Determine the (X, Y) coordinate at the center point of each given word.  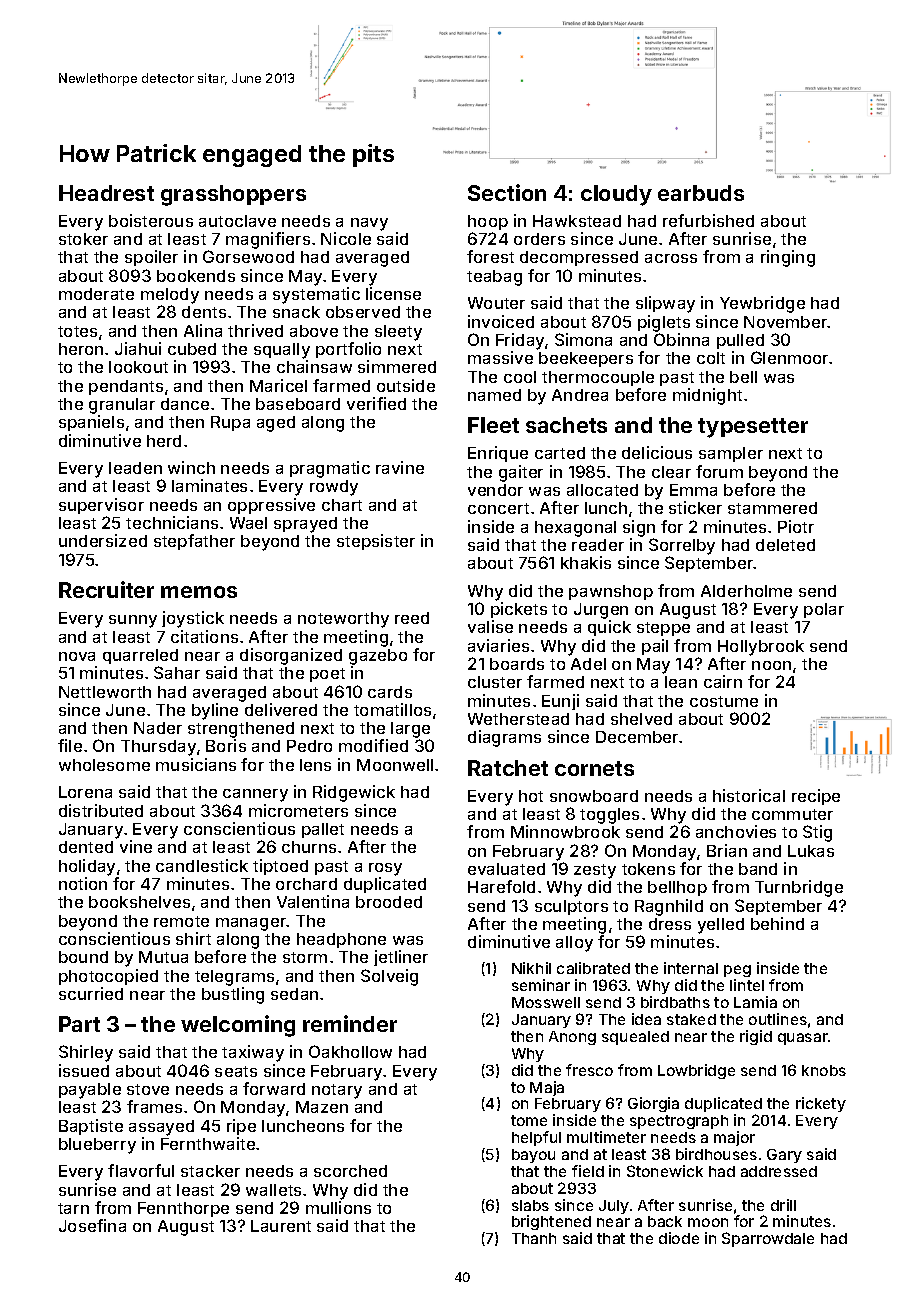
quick (609, 628)
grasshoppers (233, 195)
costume (724, 701)
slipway (665, 304)
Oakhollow (350, 1051)
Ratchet (508, 768)
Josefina (92, 1225)
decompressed (579, 258)
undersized (103, 540)
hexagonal (575, 529)
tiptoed (280, 867)
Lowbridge (696, 1071)
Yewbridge (762, 304)
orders (539, 239)
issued (84, 1070)
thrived (255, 330)
